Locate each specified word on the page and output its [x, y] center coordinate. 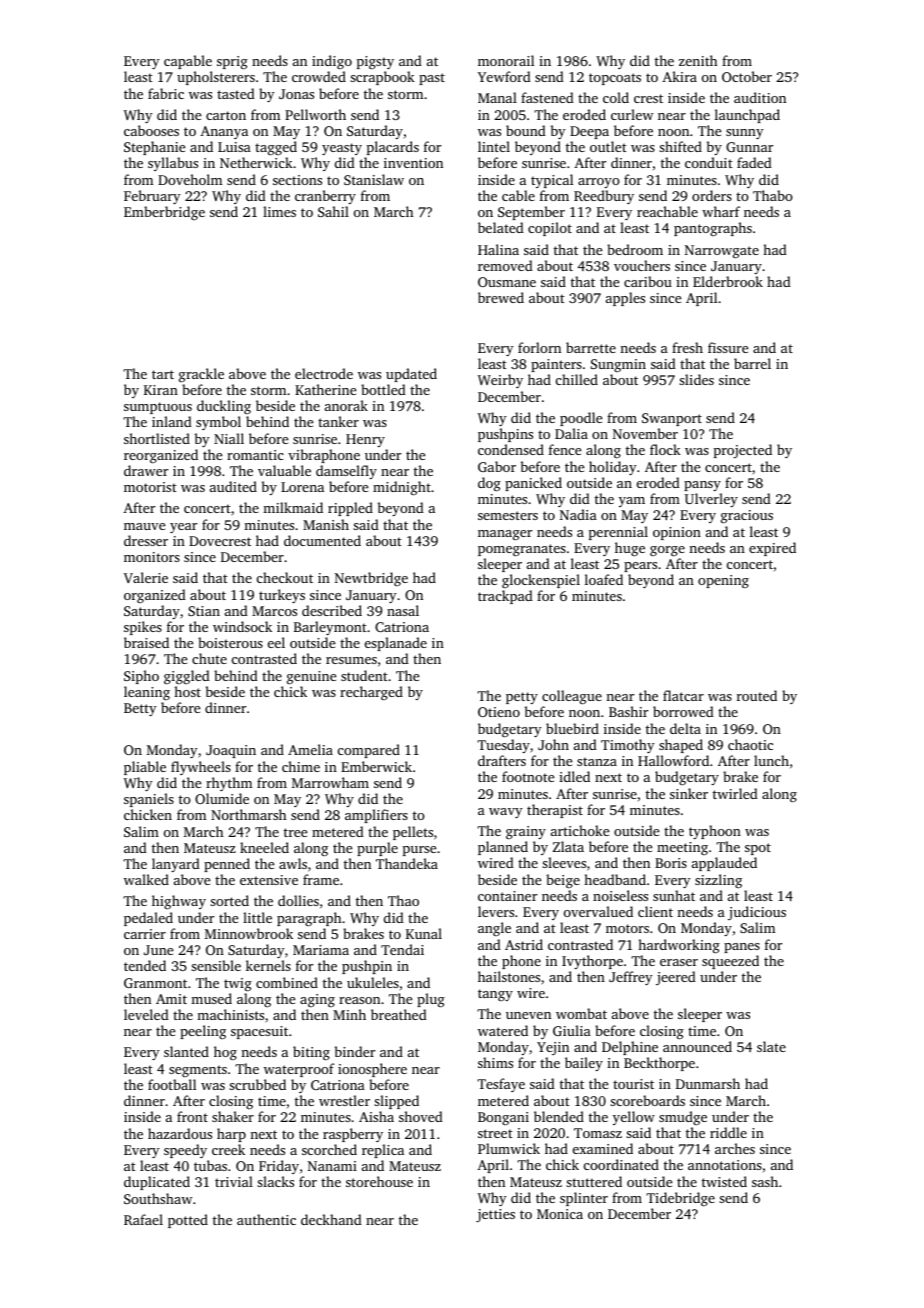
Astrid [524, 944]
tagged [276, 148]
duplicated [157, 1183]
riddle [728, 1132]
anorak [346, 405]
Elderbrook [728, 281]
